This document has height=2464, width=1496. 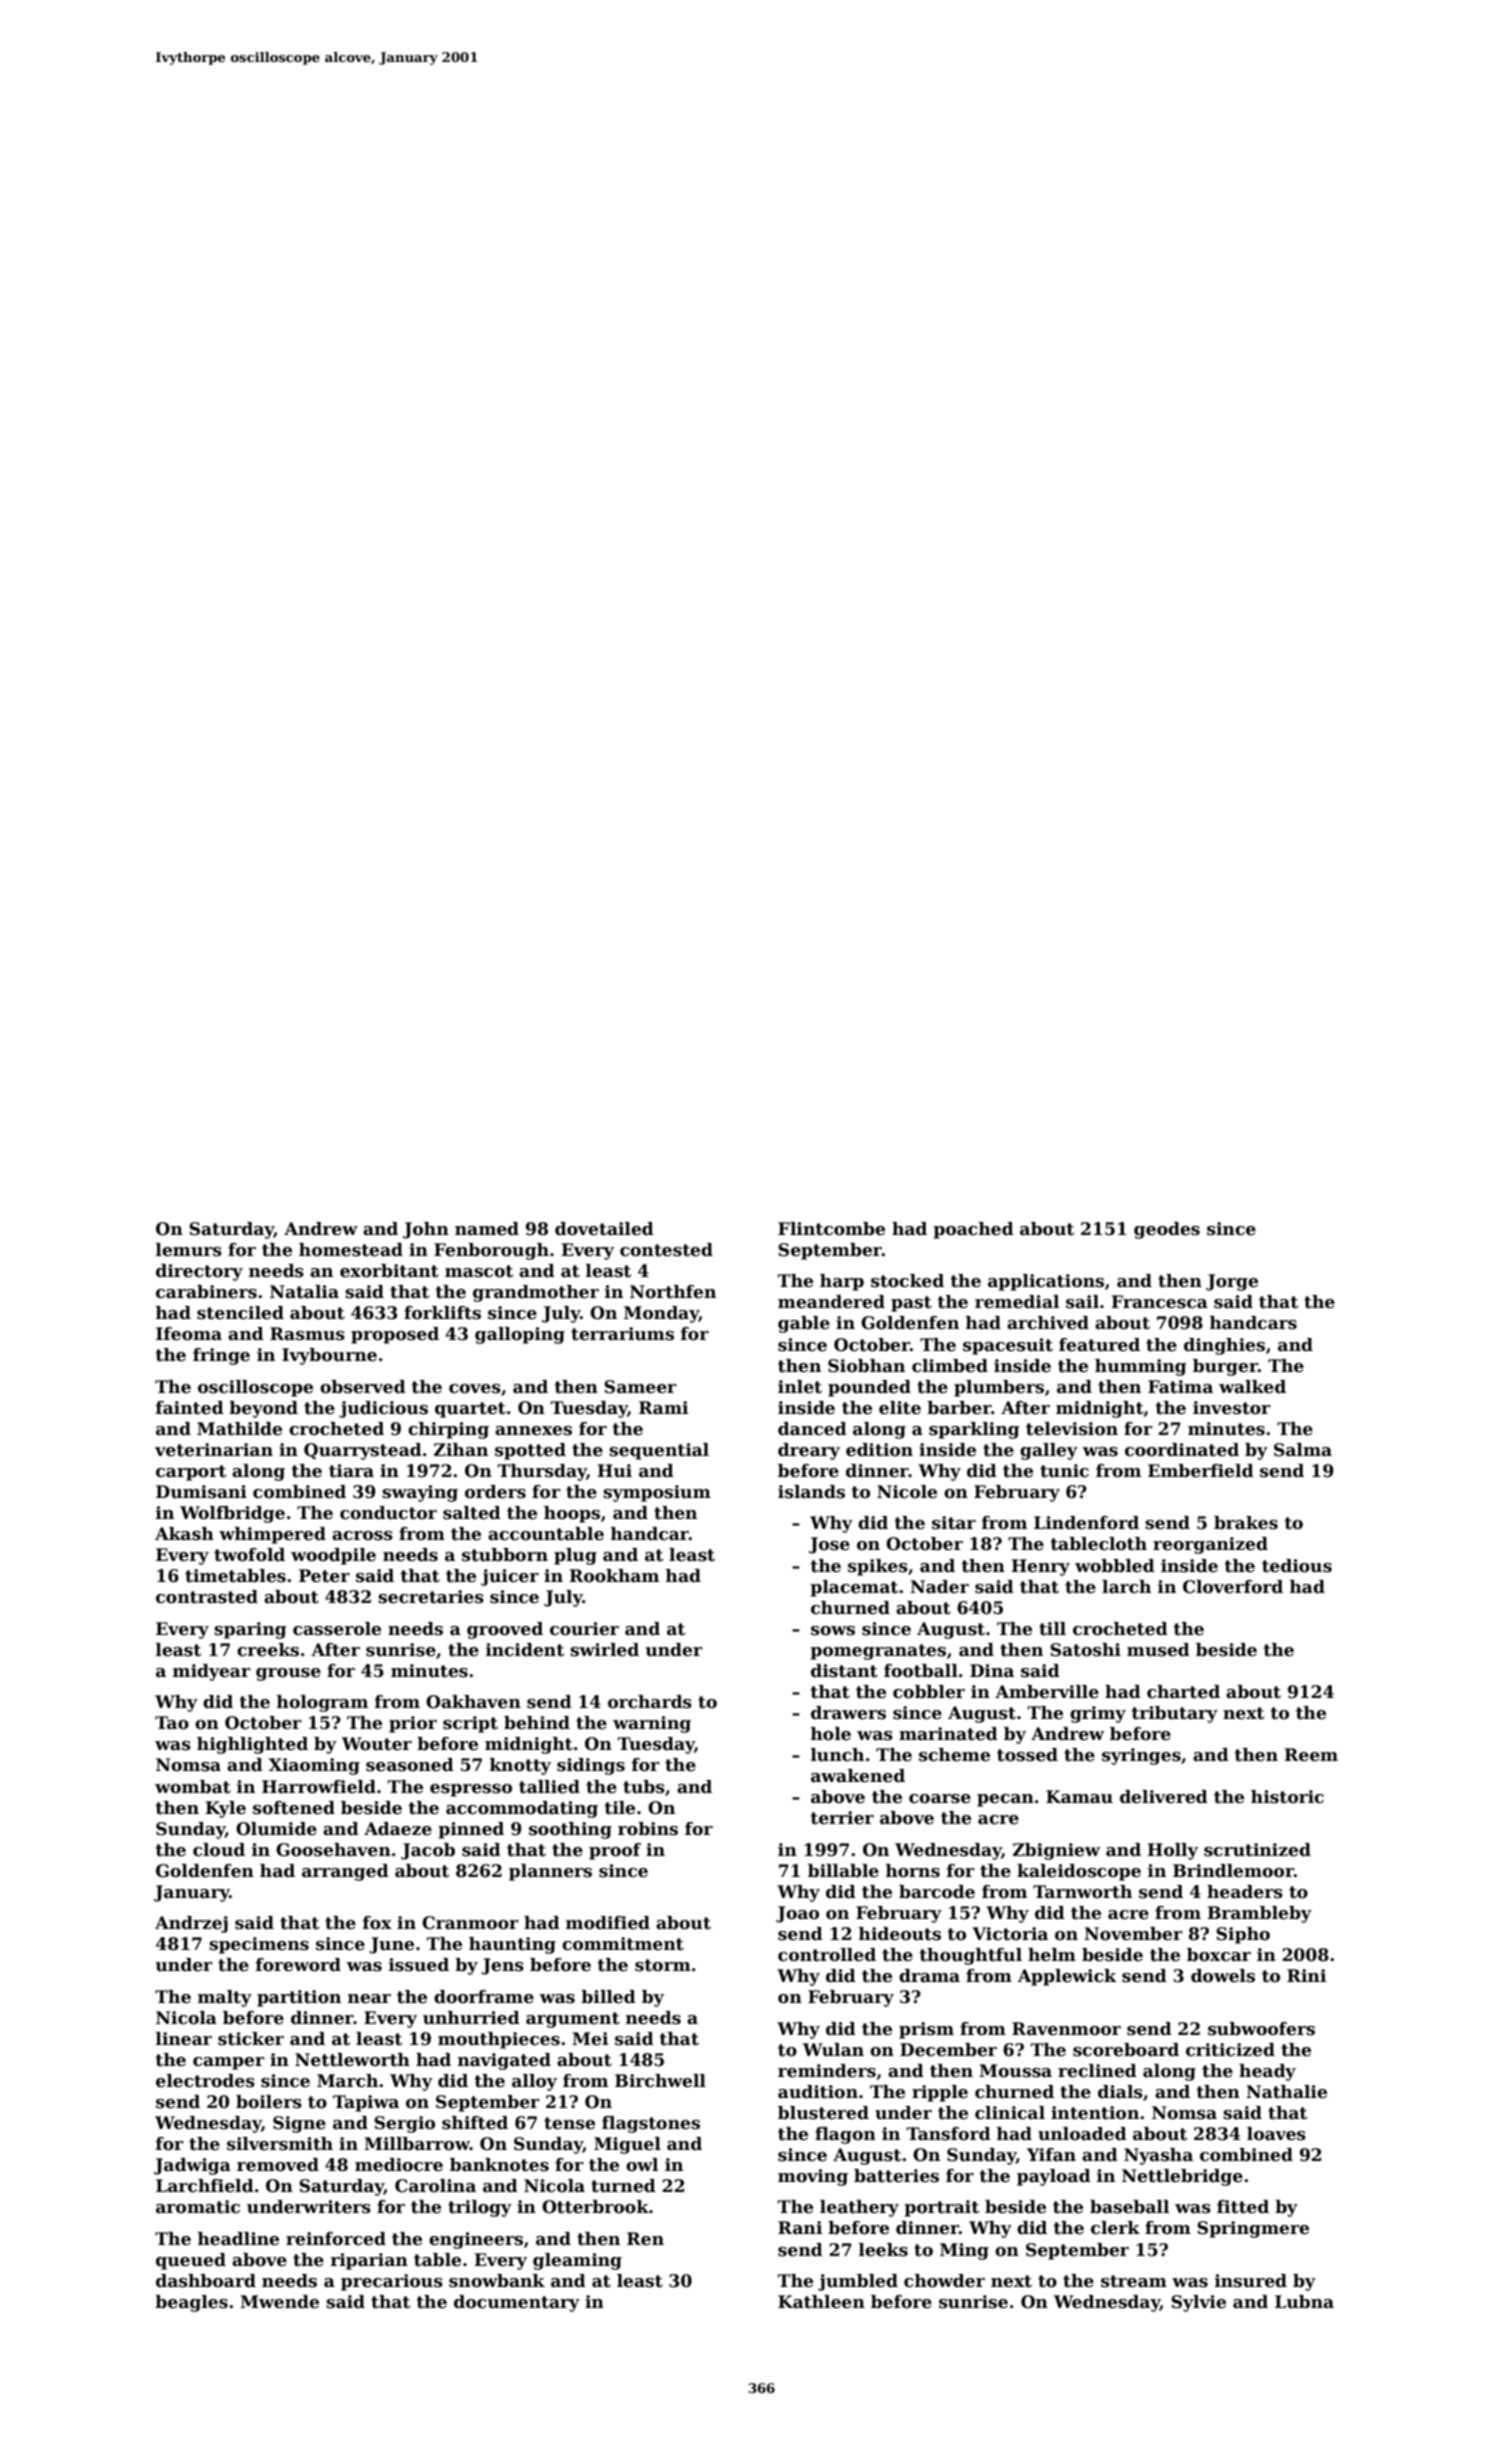 I want to click on Peter, so click(x=324, y=1576).
